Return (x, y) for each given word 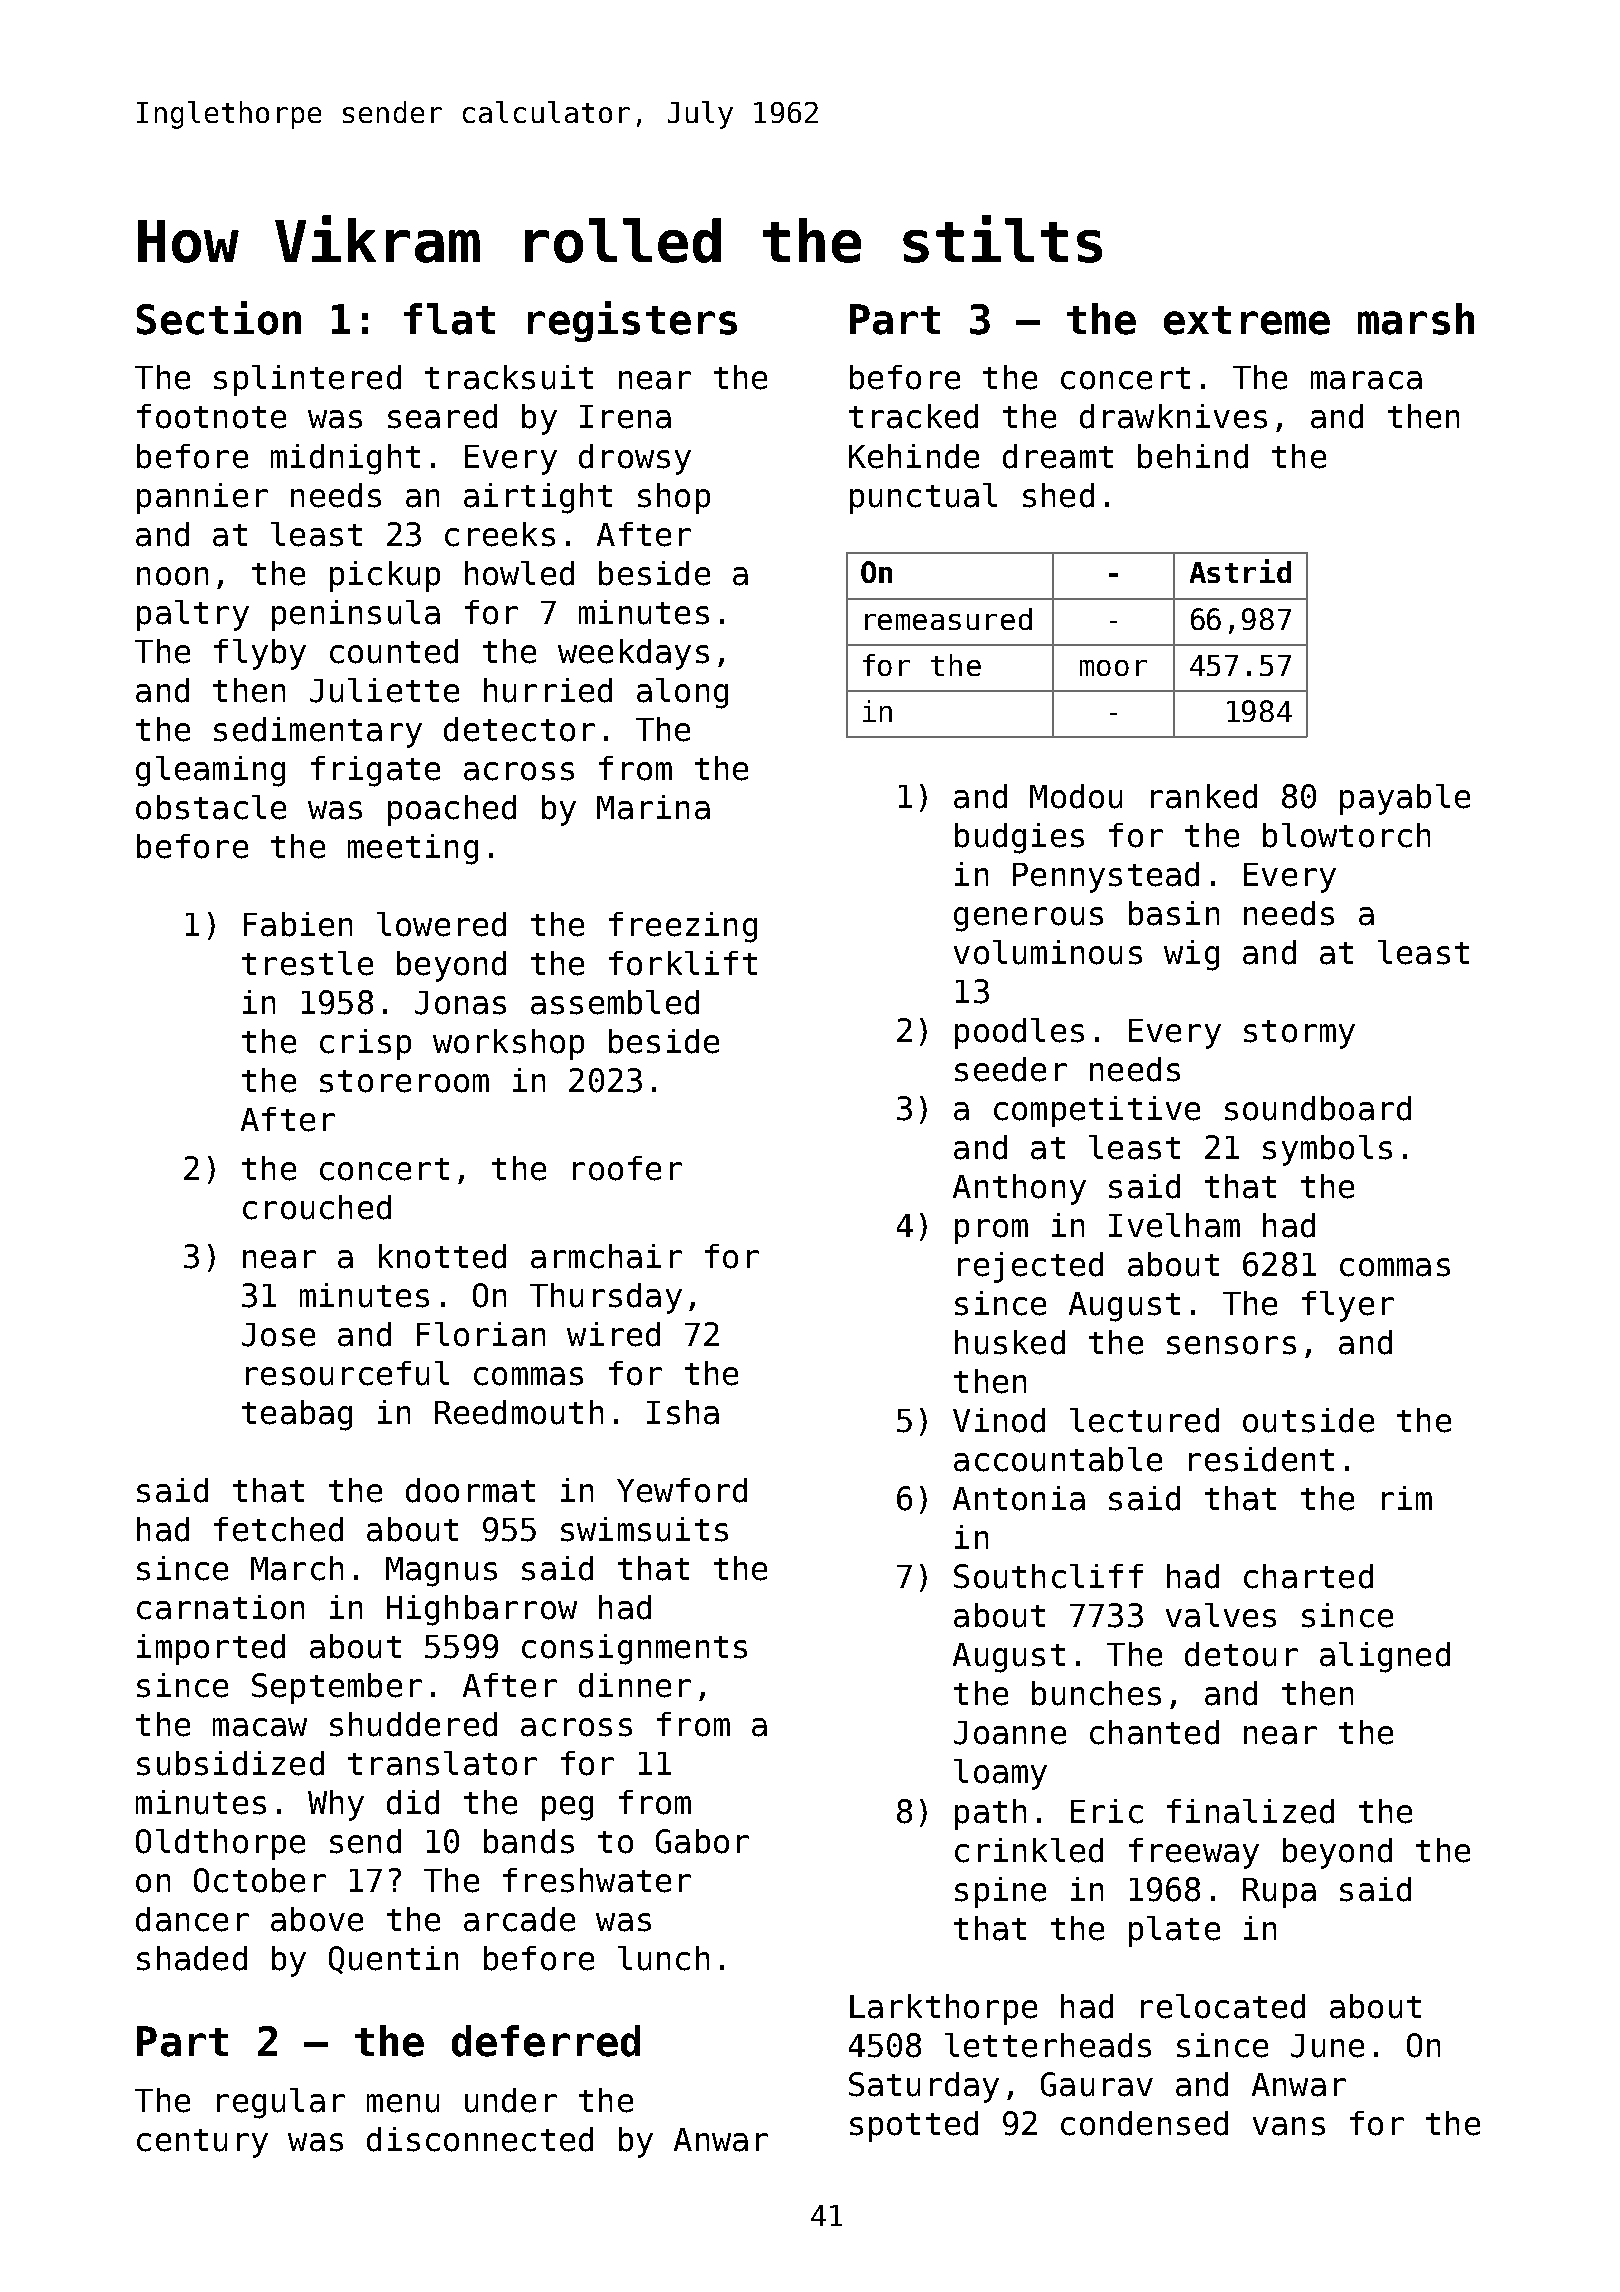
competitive (1097, 1111)
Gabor (702, 1841)
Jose (278, 1335)
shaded (192, 1958)
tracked (913, 416)
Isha (683, 1412)
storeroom (404, 1081)
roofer (627, 1168)
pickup (385, 576)
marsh (1416, 319)
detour (1241, 1654)
